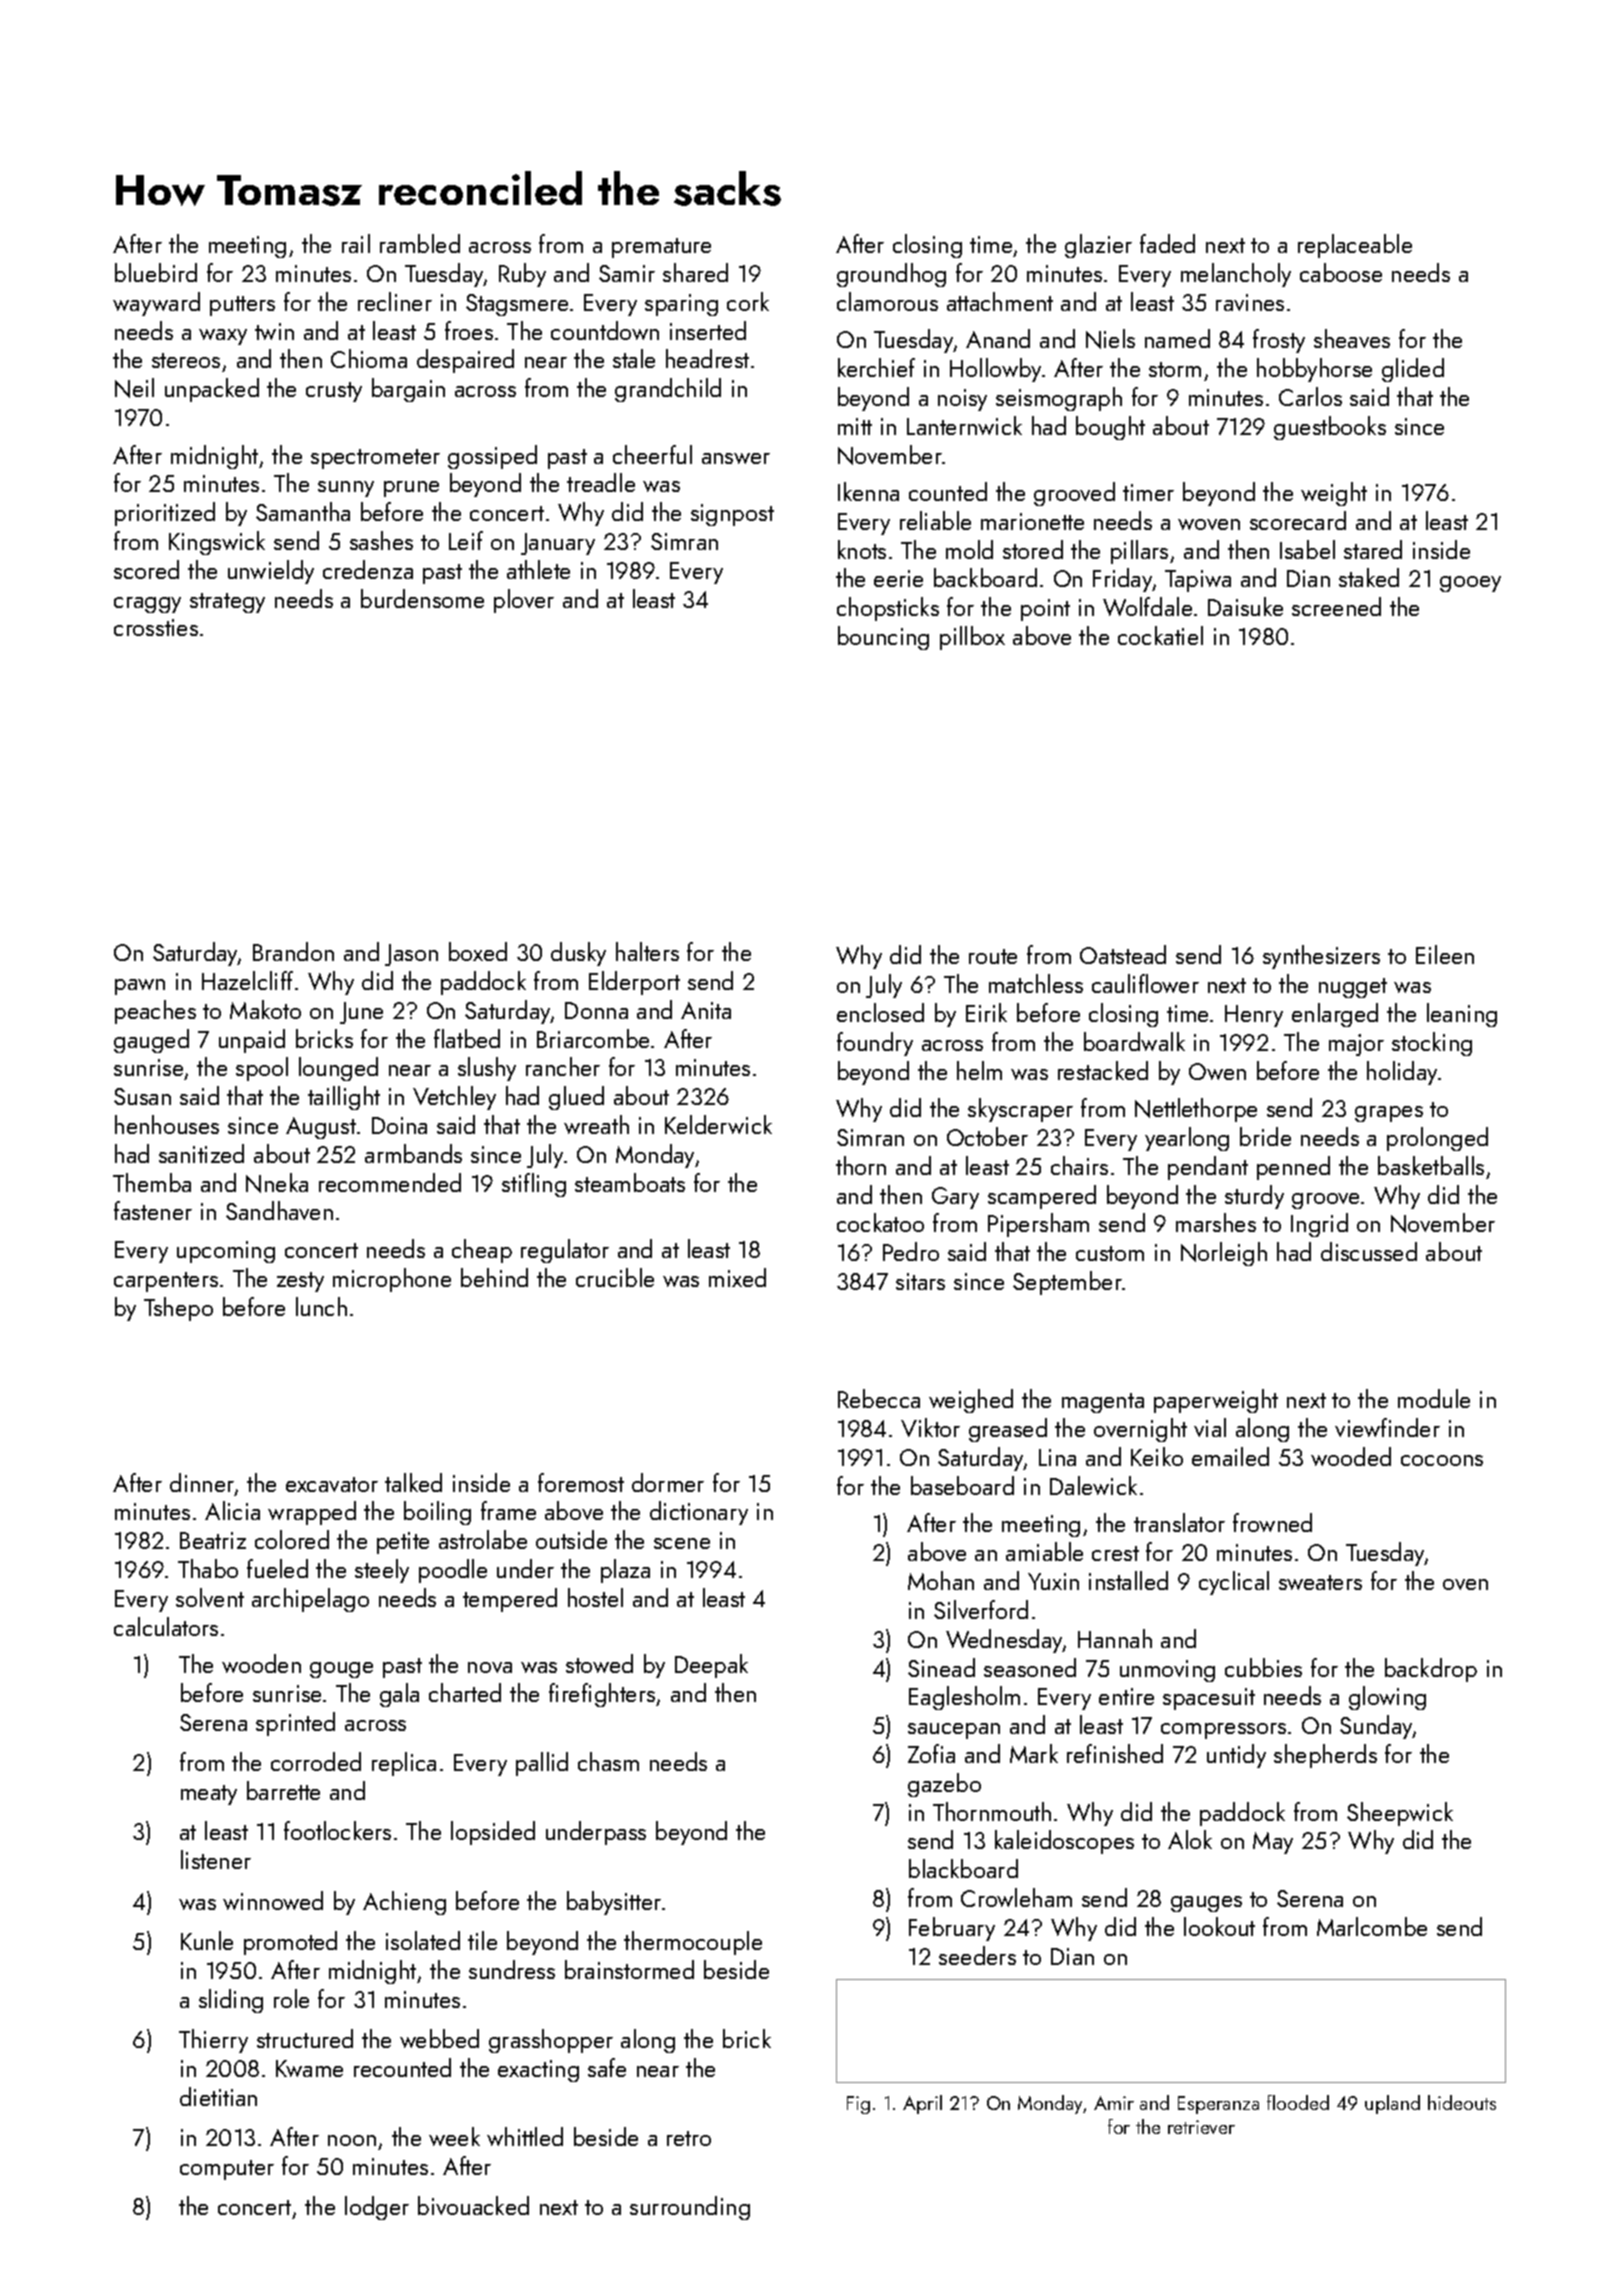  Describe the element at coordinates (1123, 954) in the screenshot. I see `Oatstead` at that location.
